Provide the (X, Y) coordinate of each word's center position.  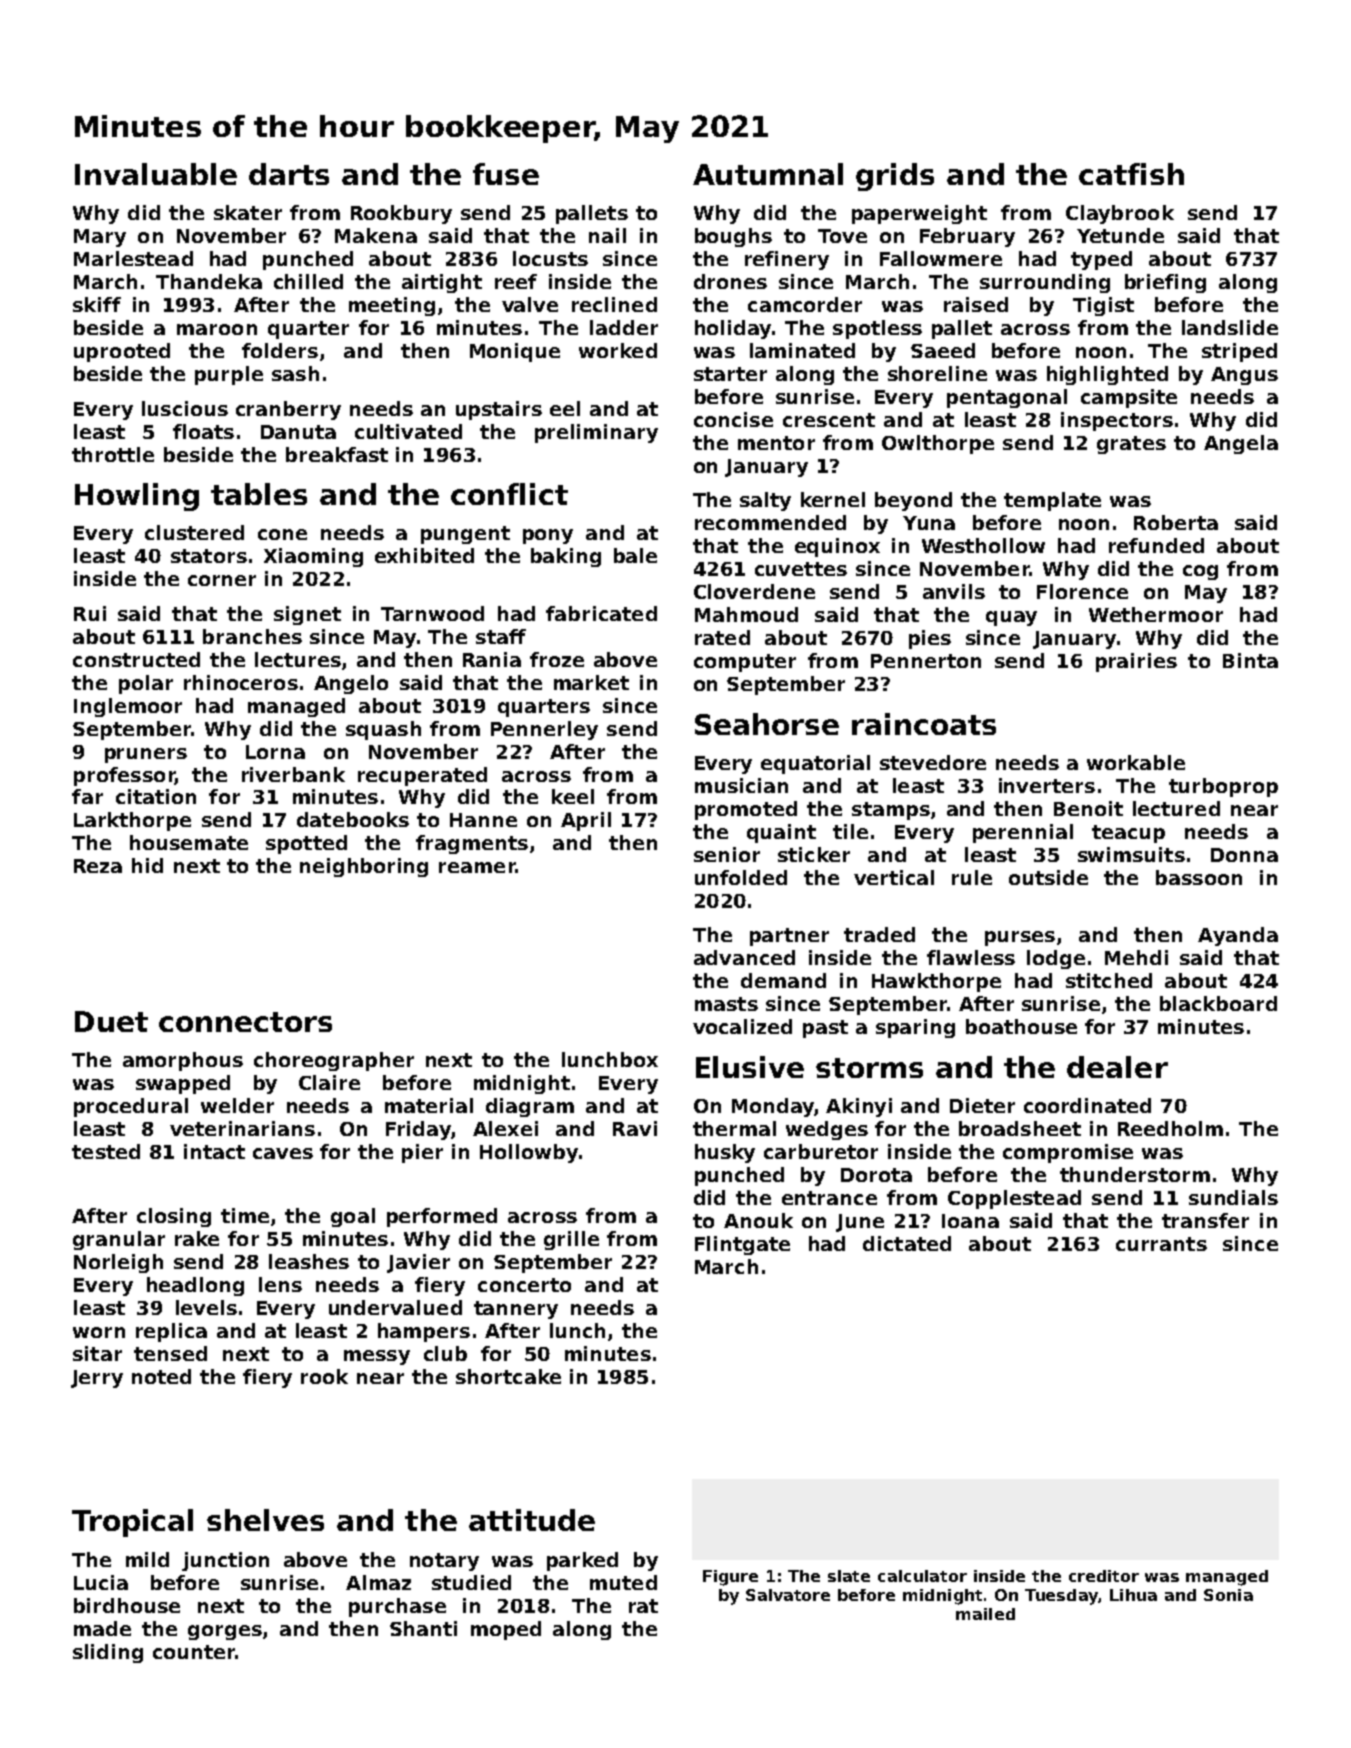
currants (1161, 1244)
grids (895, 177)
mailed (985, 1614)
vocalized (742, 1026)
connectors (245, 1022)
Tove (842, 236)
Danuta (298, 432)
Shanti (423, 1628)
